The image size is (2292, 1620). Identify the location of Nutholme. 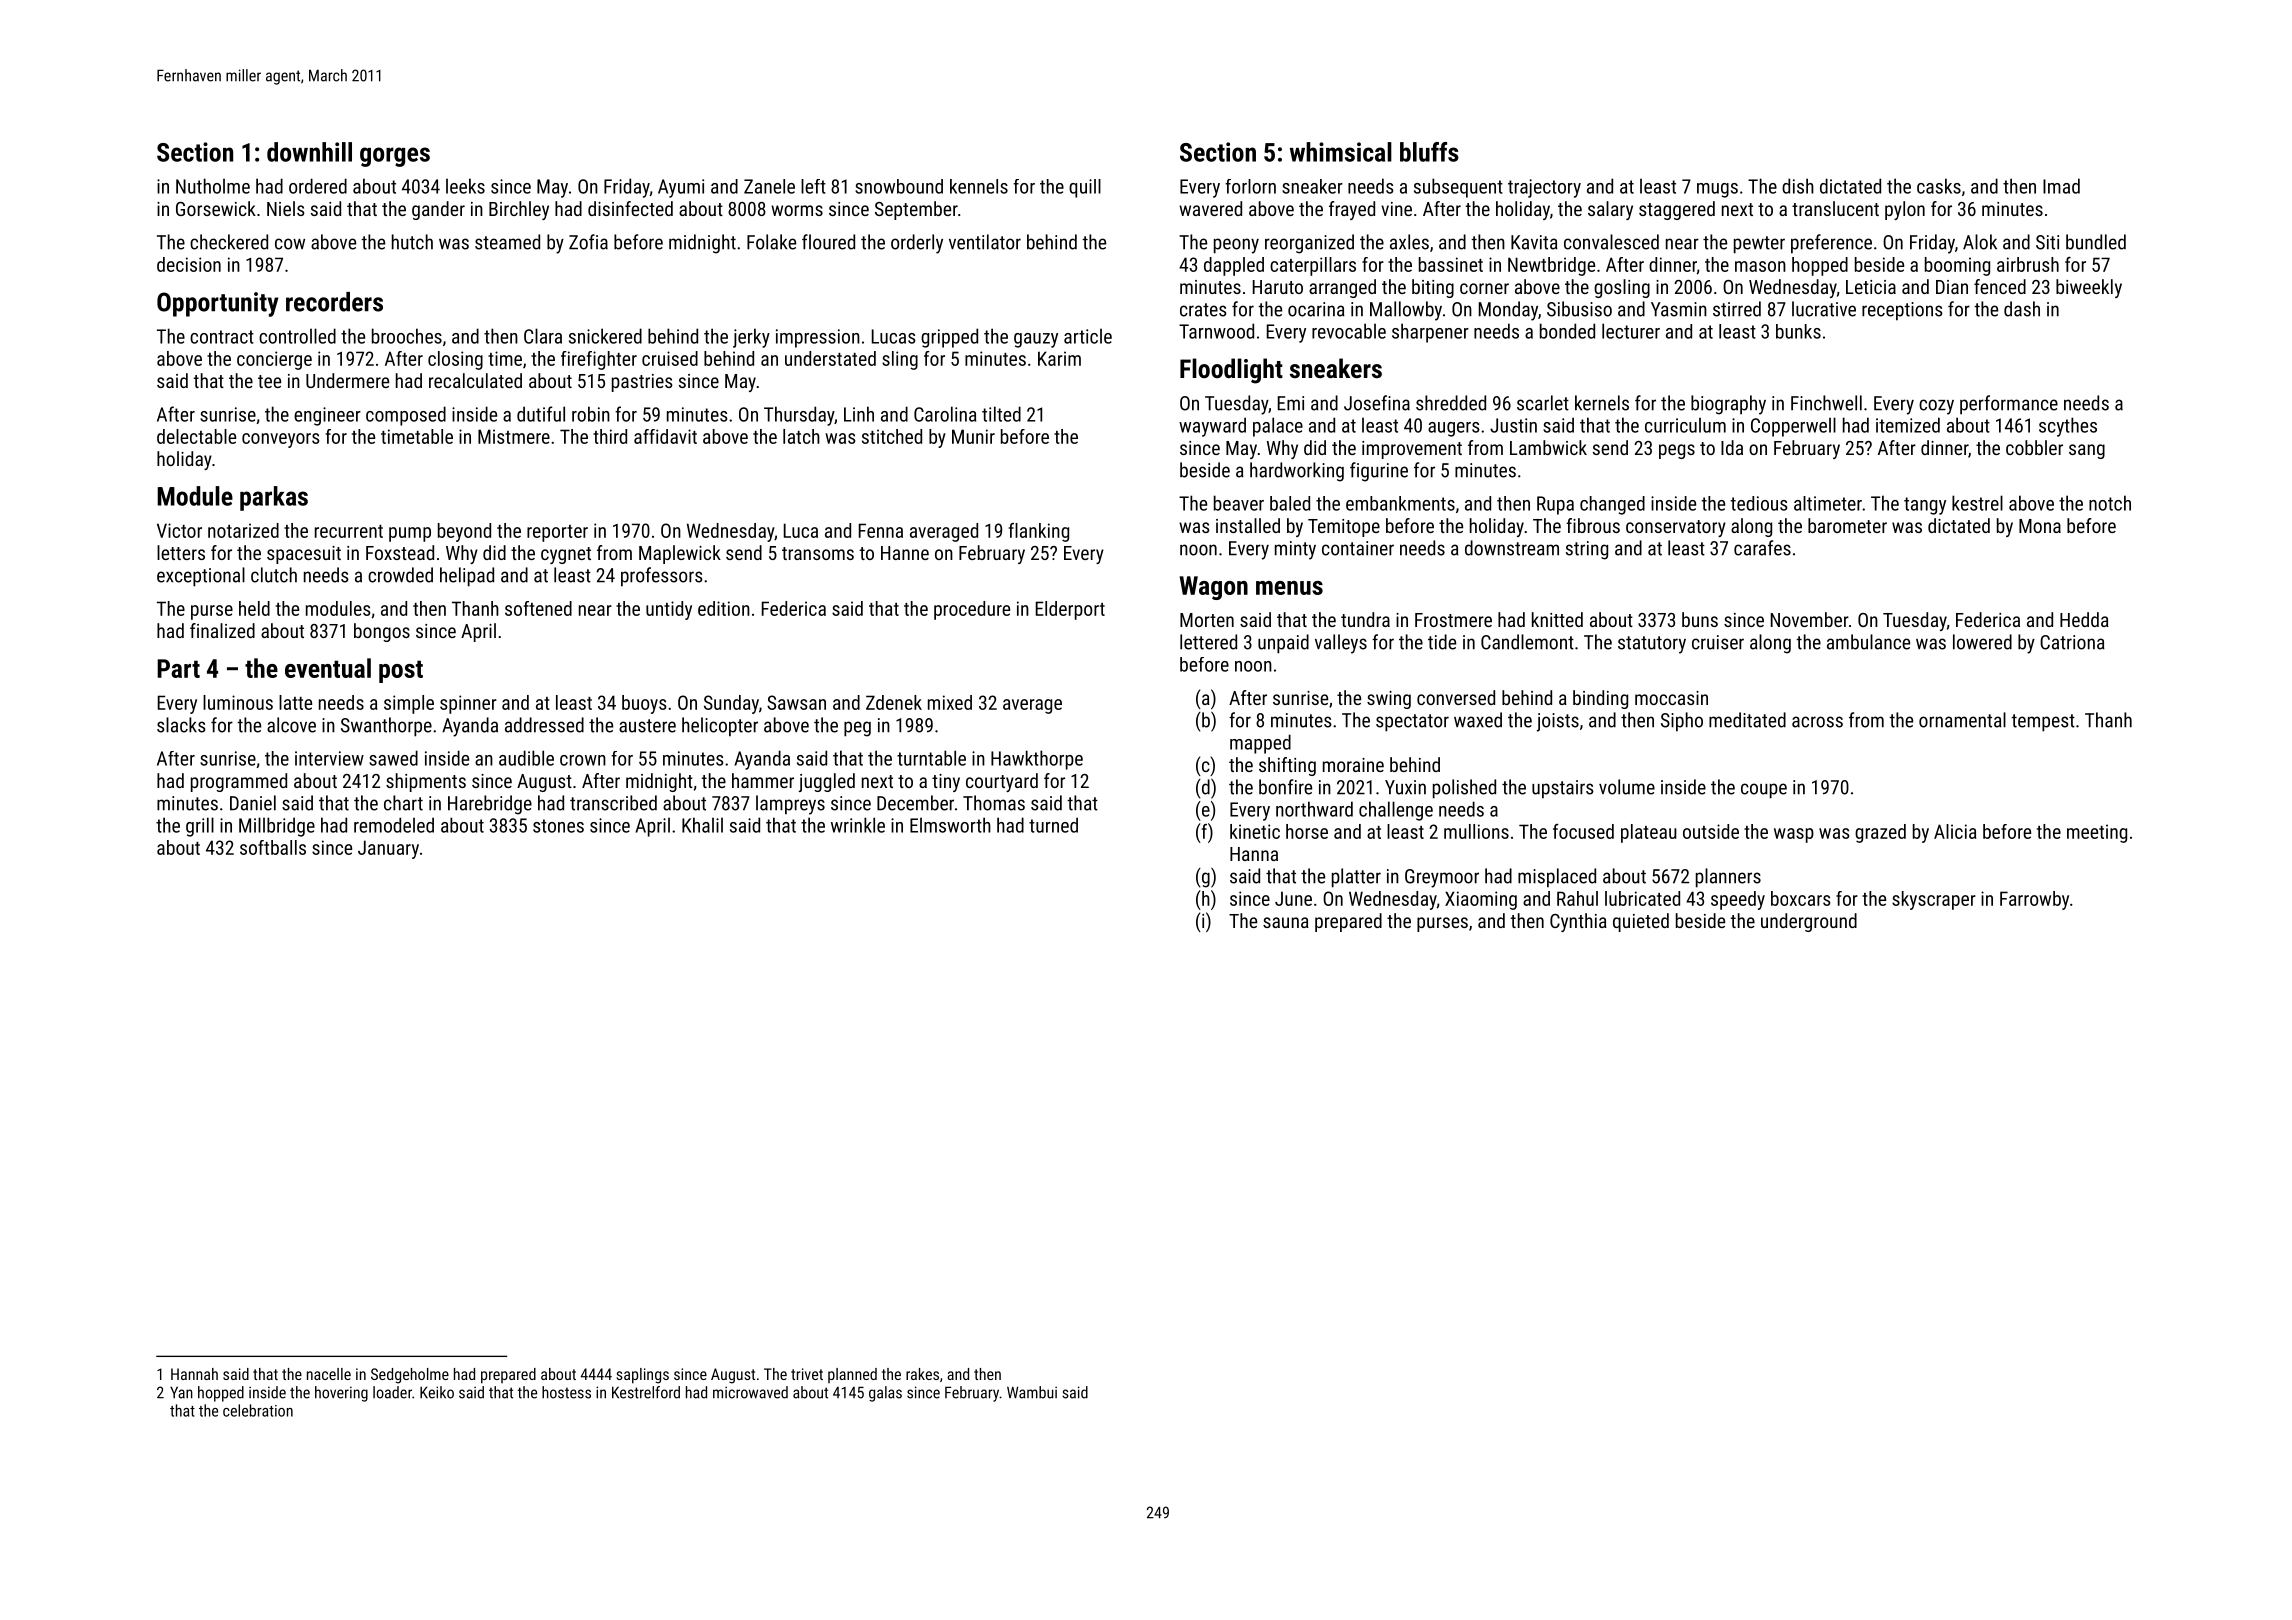
(213, 186).
